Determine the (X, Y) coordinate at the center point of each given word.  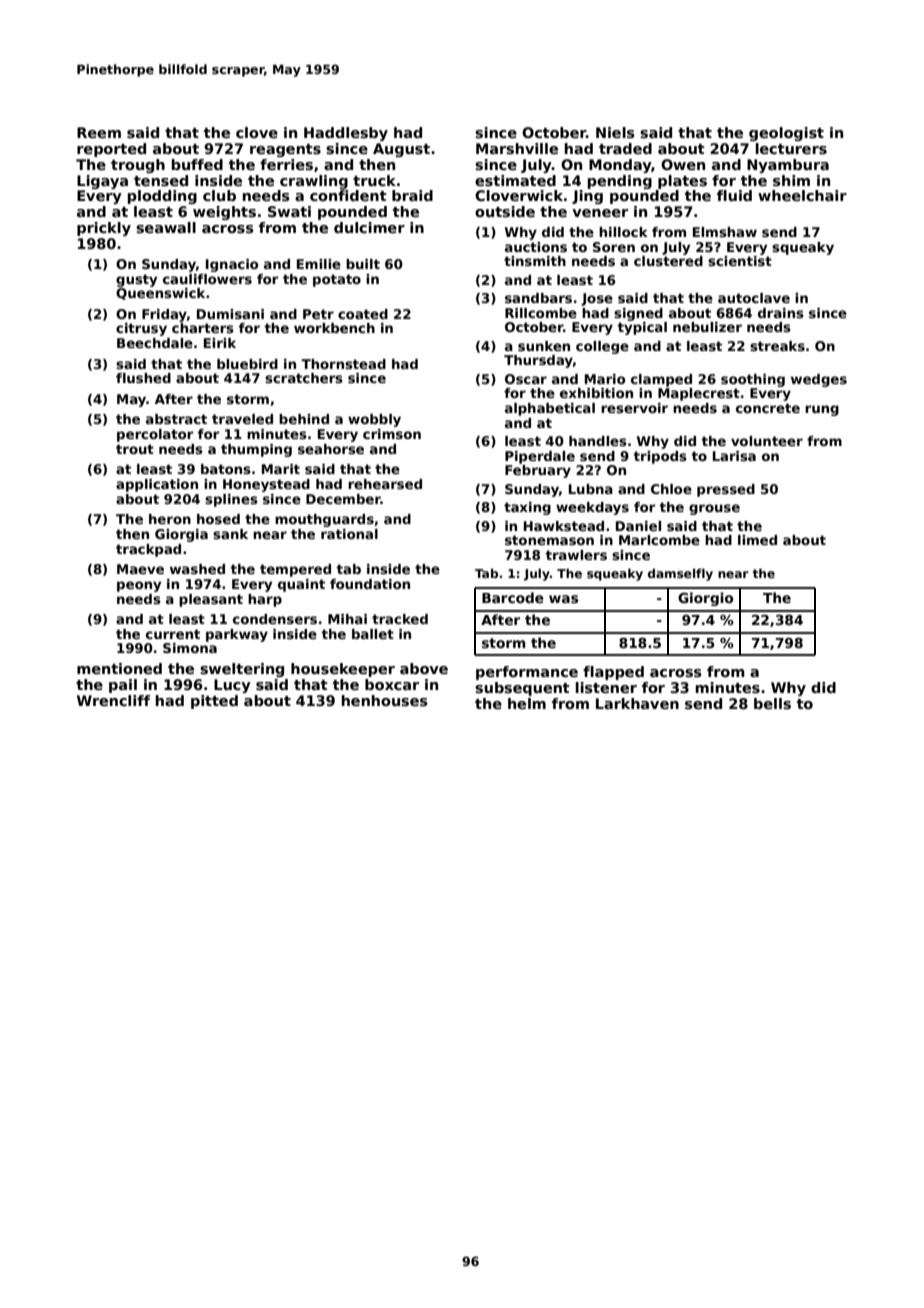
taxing (527, 508)
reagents (285, 150)
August (401, 150)
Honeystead (266, 485)
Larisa (734, 456)
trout (135, 449)
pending (620, 182)
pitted (214, 702)
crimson (392, 434)
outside (505, 211)
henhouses (385, 700)
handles (598, 441)
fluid (734, 195)
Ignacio (232, 265)
